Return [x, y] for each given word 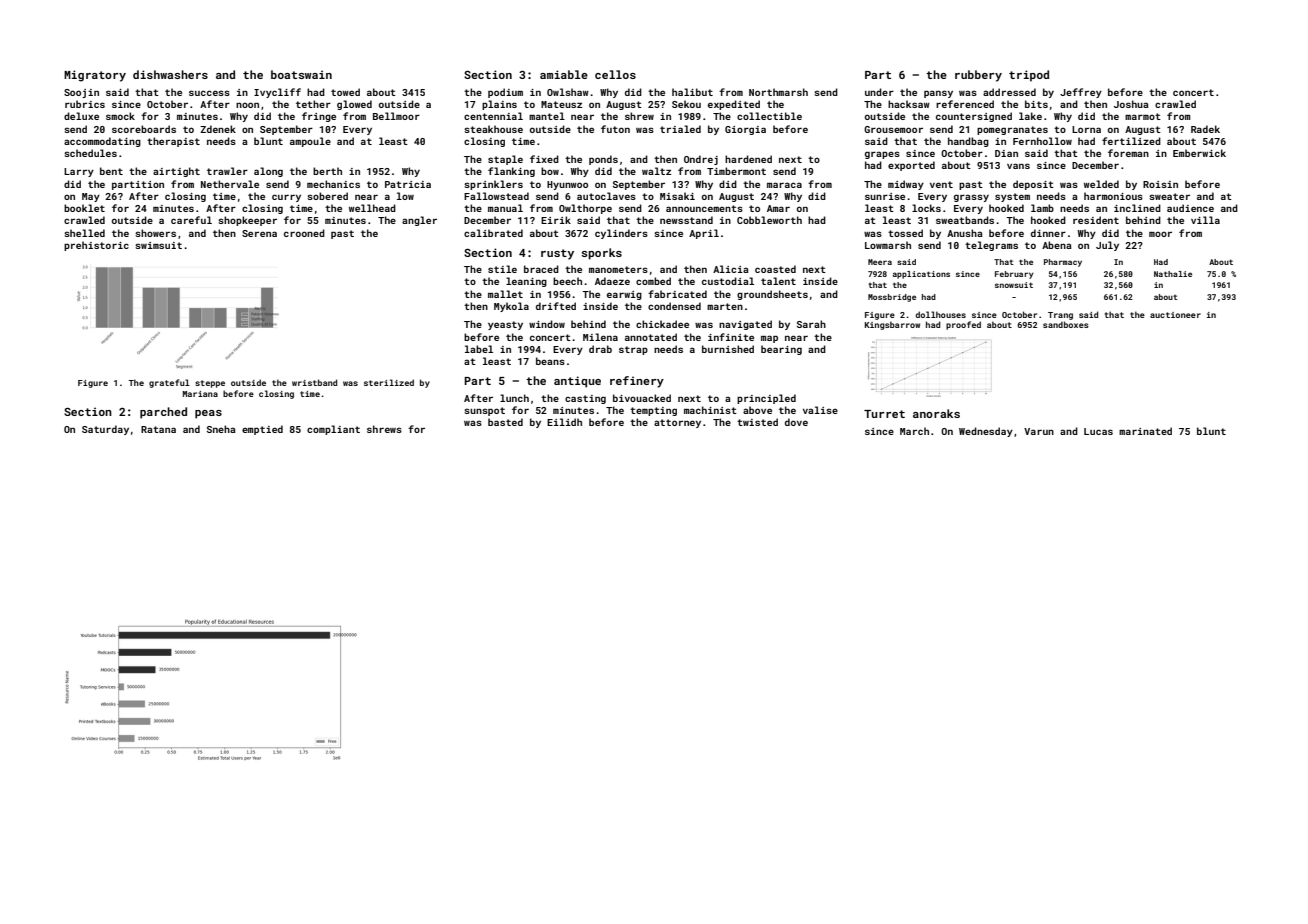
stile [502, 269]
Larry [79, 172]
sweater [1169, 196]
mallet [505, 294]
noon [247, 105]
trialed [680, 129]
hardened [748, 159]
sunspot [484, 411]
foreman [1128, 153]
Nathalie [1173, 274]
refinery [637, 382]
